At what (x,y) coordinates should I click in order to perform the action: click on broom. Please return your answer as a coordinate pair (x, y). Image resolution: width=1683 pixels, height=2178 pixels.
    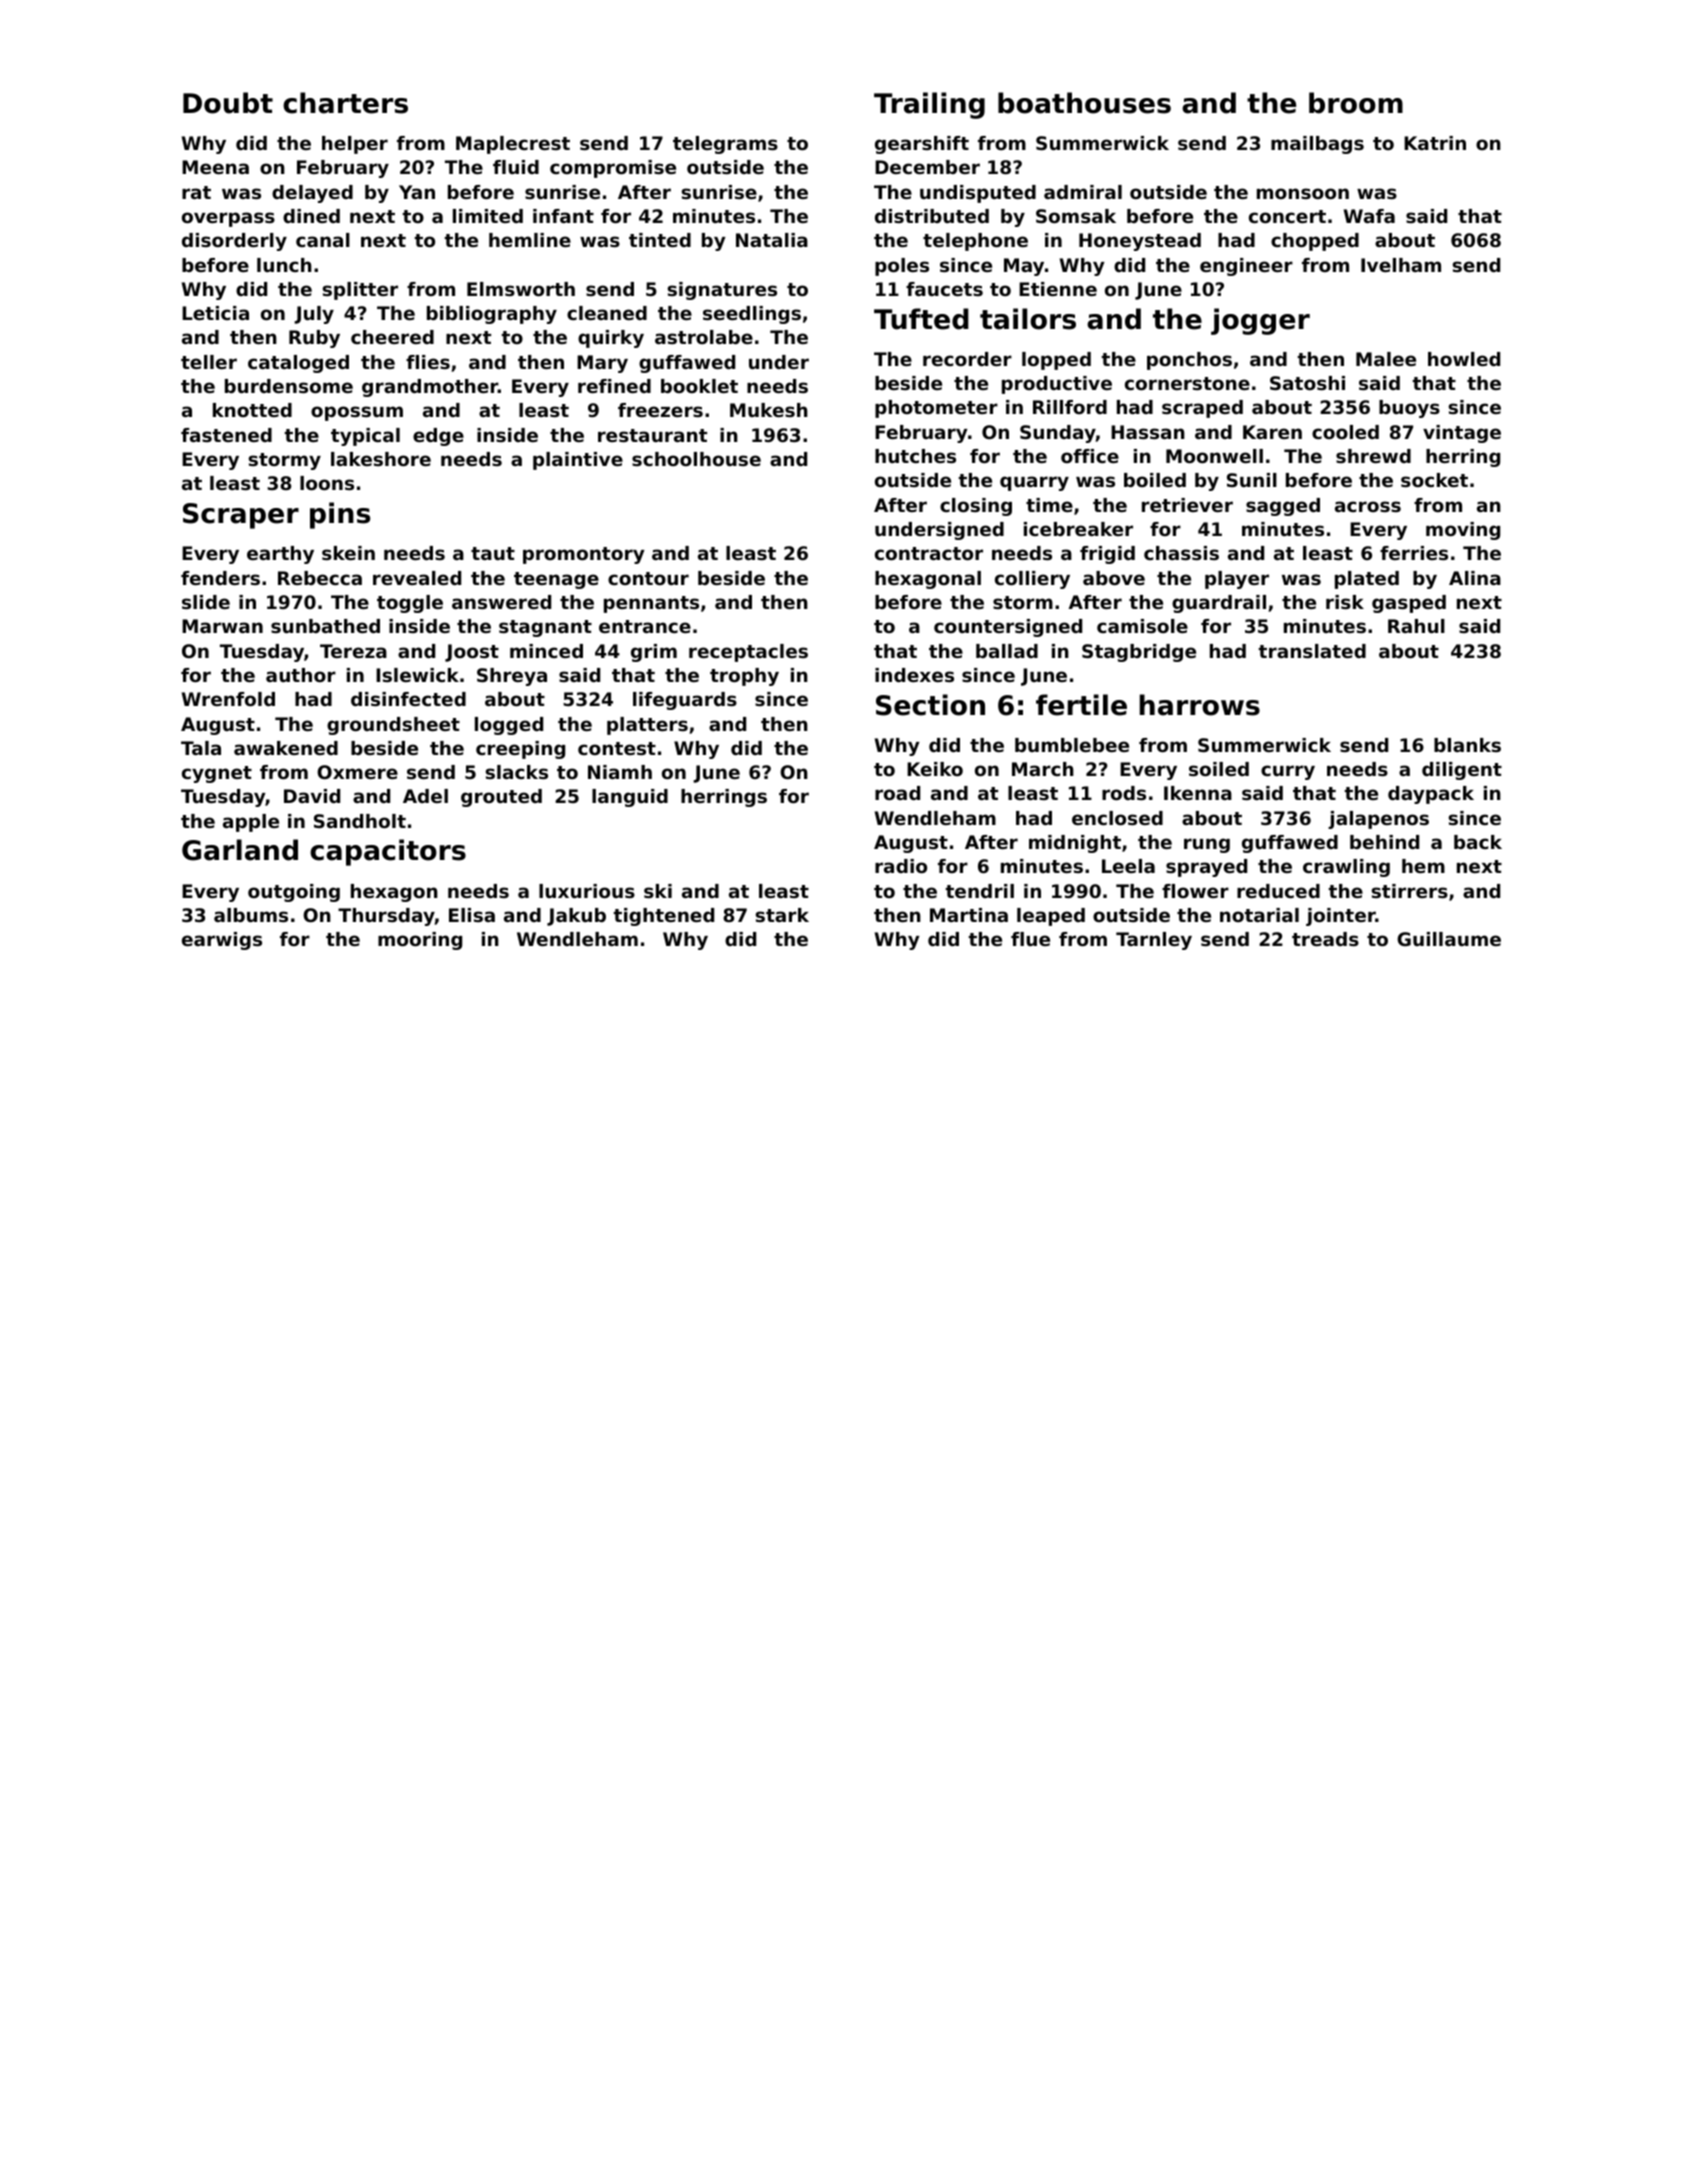
    Looking at the image, I should click on (1356, 103).
